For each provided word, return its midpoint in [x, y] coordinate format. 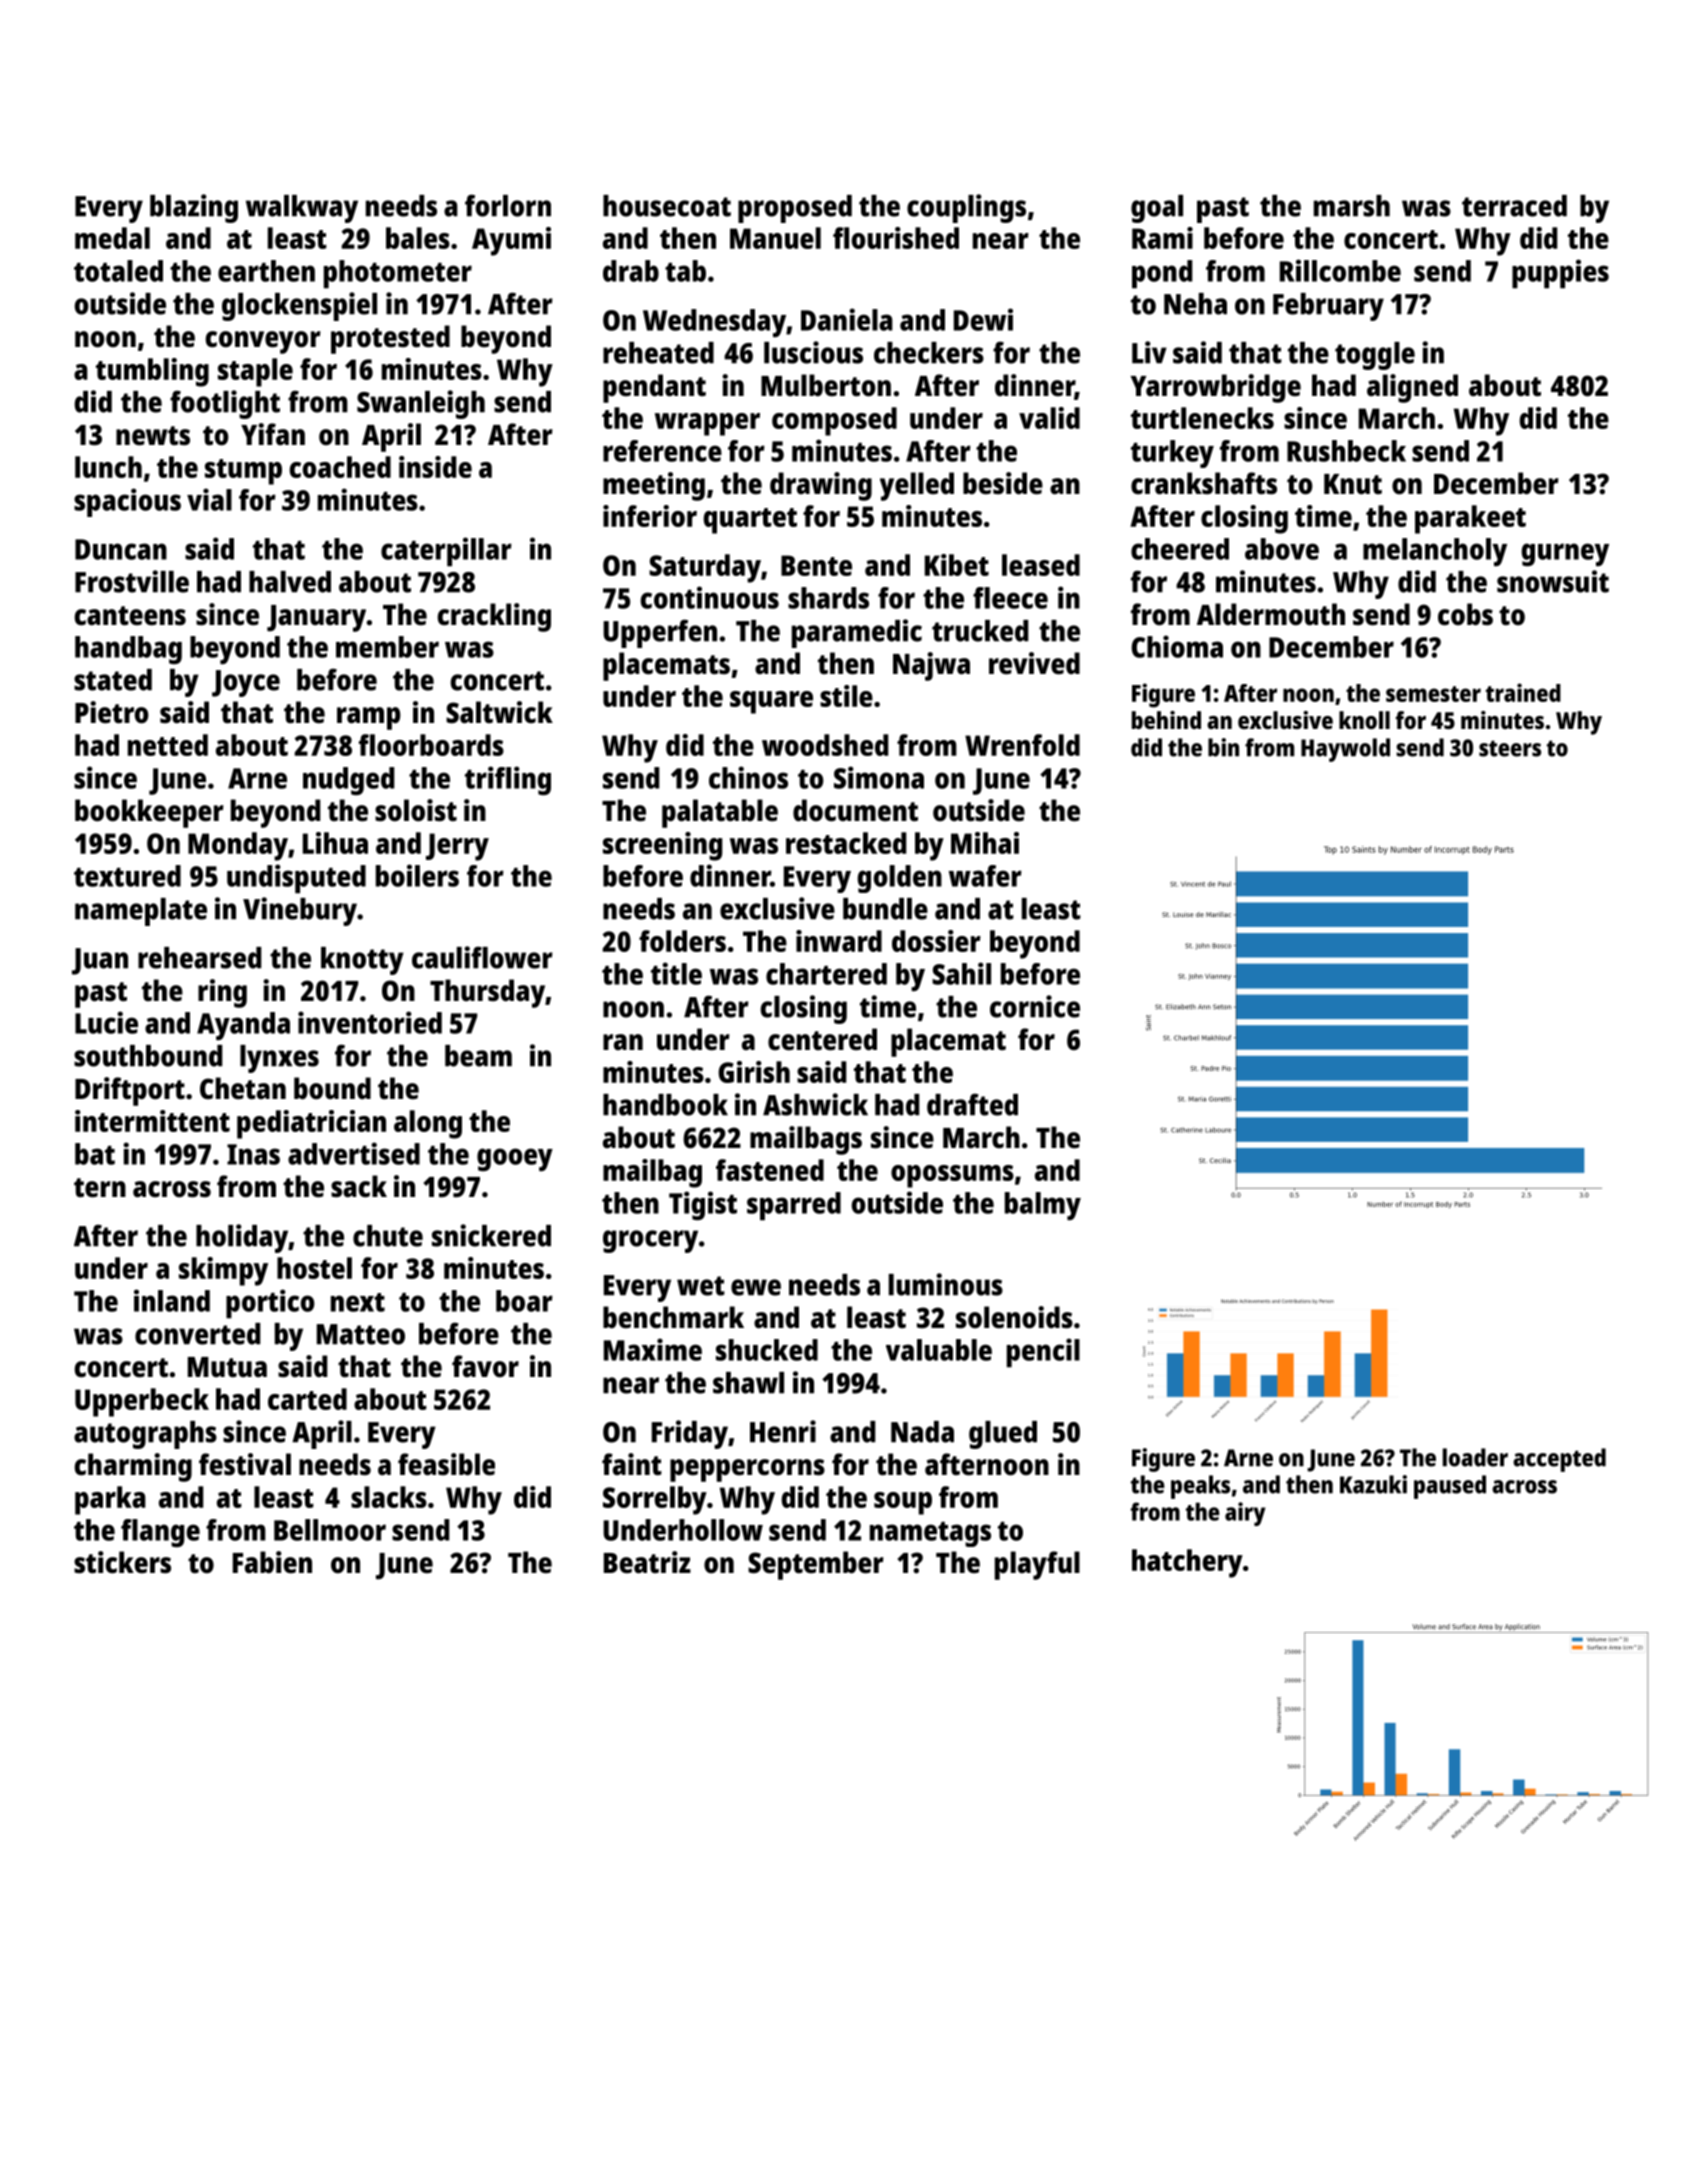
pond [1162, 274]
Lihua [335, 843]
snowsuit [1553, 581]
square [771, 702]
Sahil [961, 973]
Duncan [121, 549]
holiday [242, 1238]
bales [418, 238]
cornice [1035, 1006]
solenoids [1014, 1317]
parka [110, 1500]
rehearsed [199, 958]
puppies [1560, 274]
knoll [1364, 720]
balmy [1043, 1206]
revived [1034, 663]
